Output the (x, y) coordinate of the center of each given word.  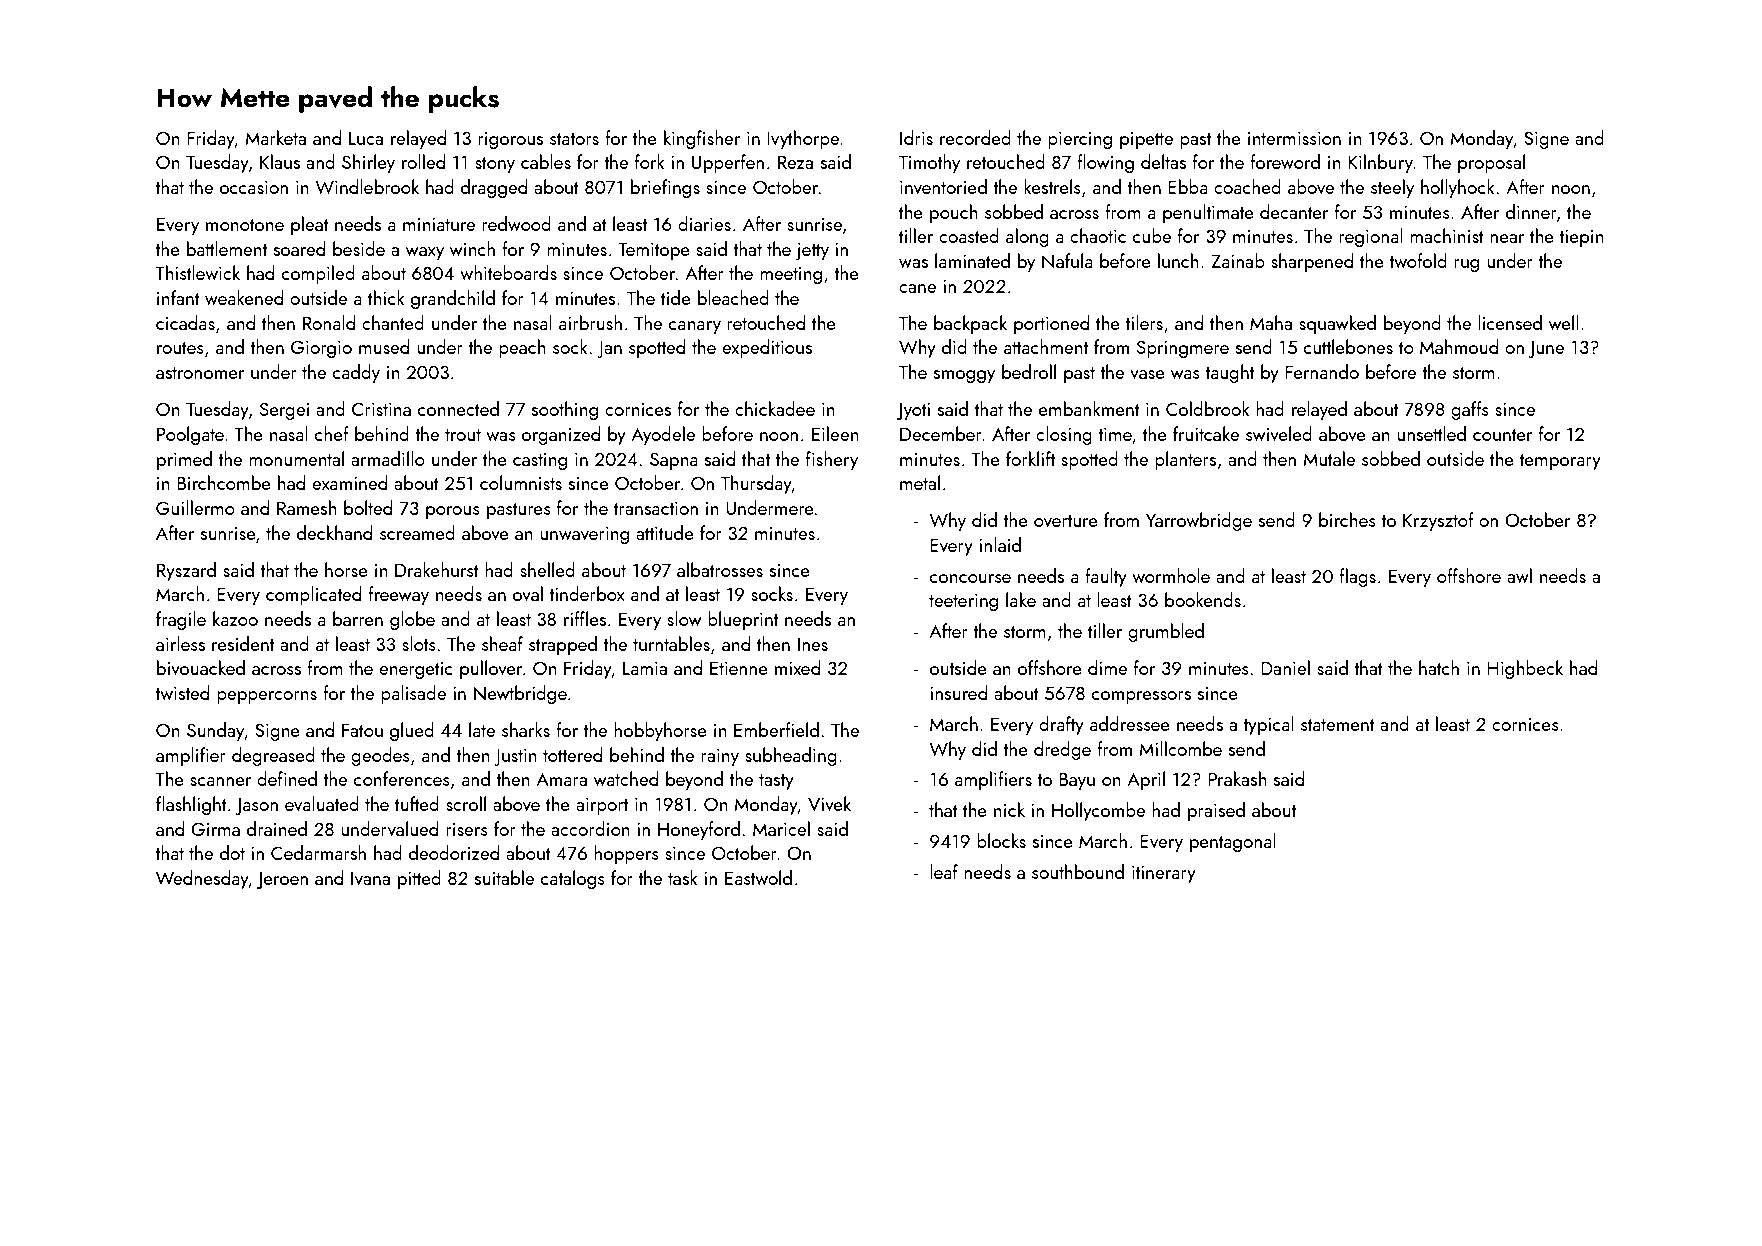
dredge (1062, 750)
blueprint (743, 620)
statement (1338, 725)
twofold (1418, 260)
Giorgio (321, 349)
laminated (972, 260)
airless (180, 643)
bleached (733, 297)
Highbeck (1525, 669)
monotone (245, 225)
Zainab (1238, 260)
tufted (417, 803)
